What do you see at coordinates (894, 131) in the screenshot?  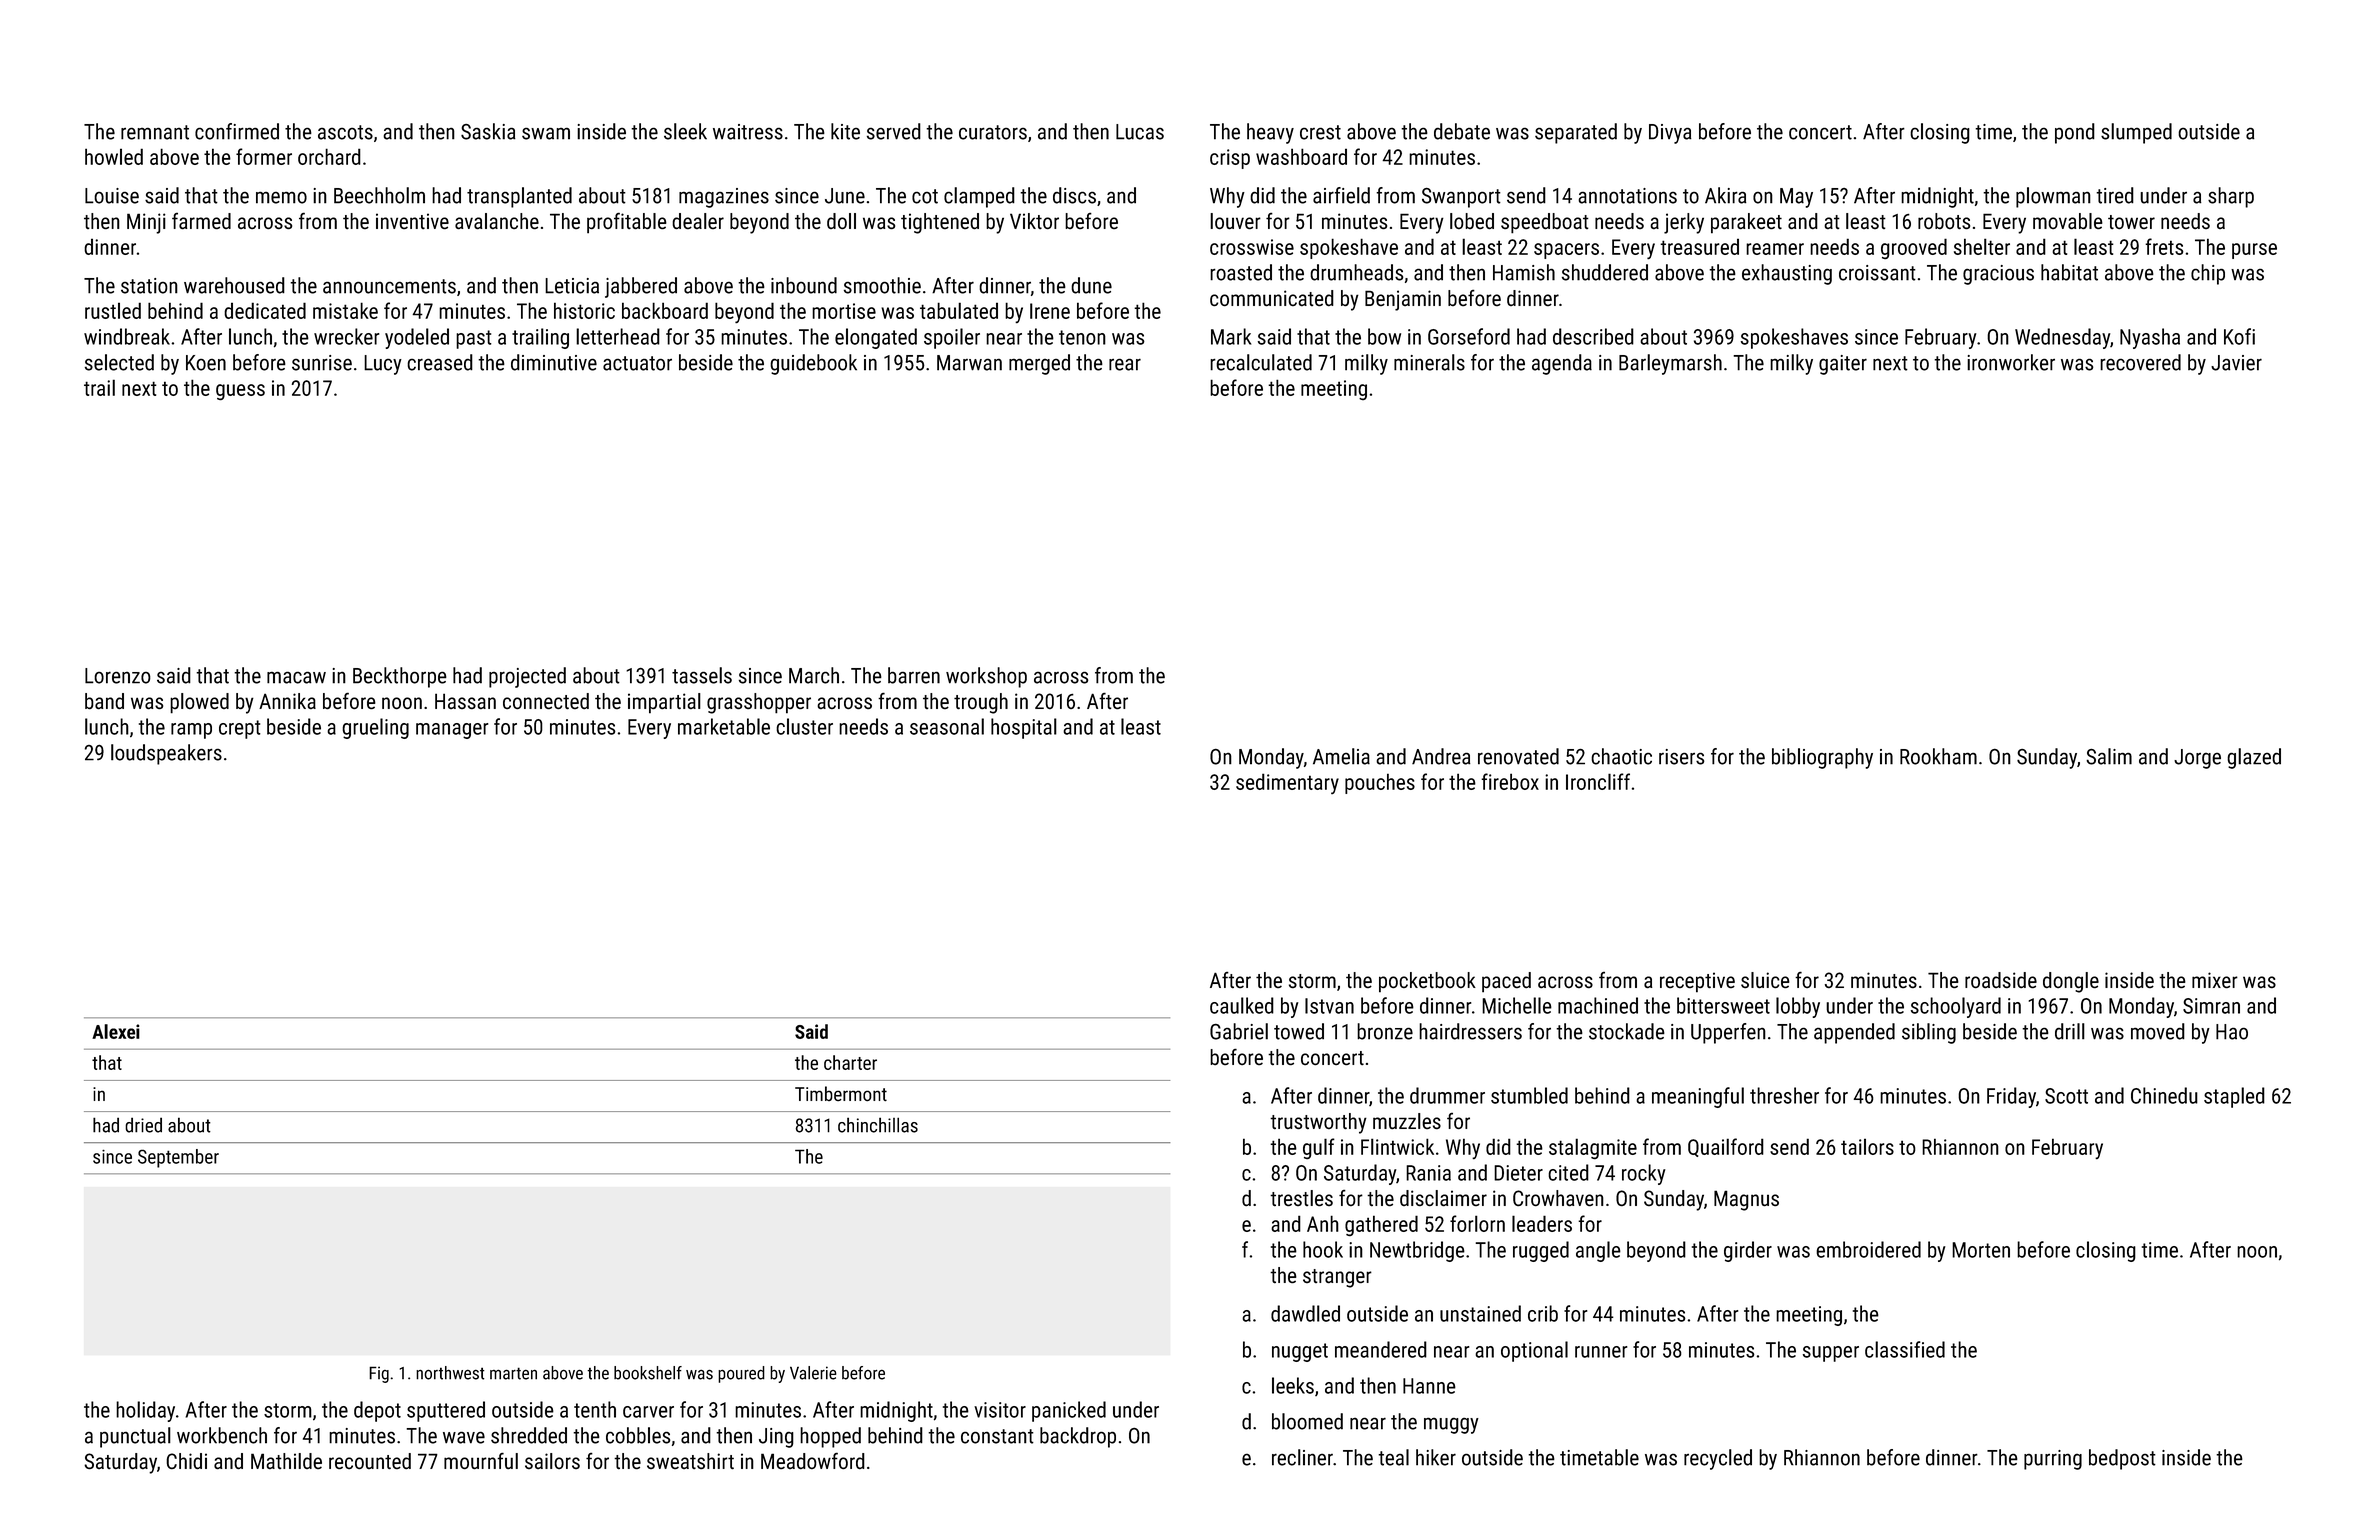 I see `served` at bounding box center [894, 131].
